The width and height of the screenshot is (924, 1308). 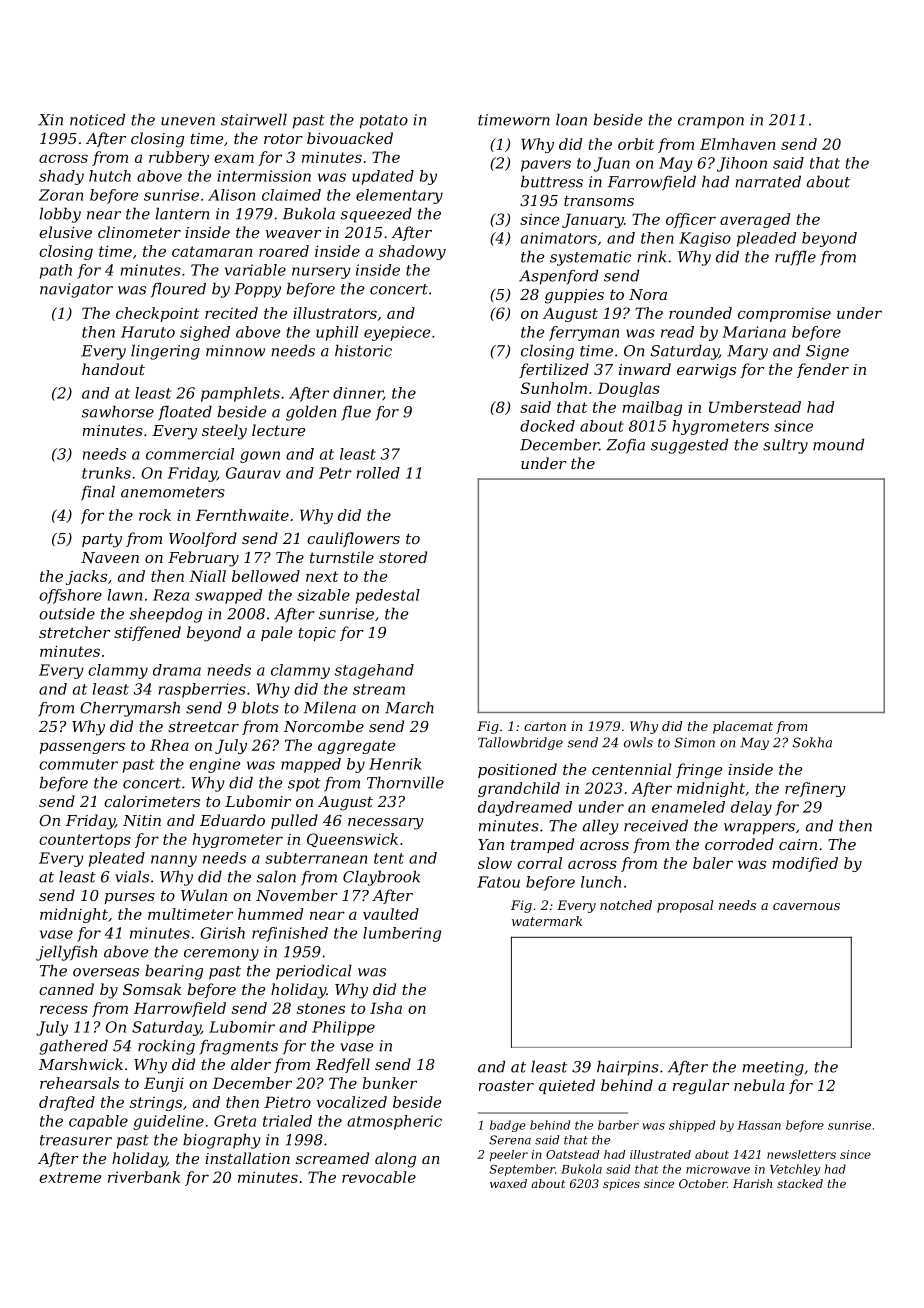 What do you see at coordinates (571, 119) in the screenshot?
I see `loan` at bounding box center [571, 119].
